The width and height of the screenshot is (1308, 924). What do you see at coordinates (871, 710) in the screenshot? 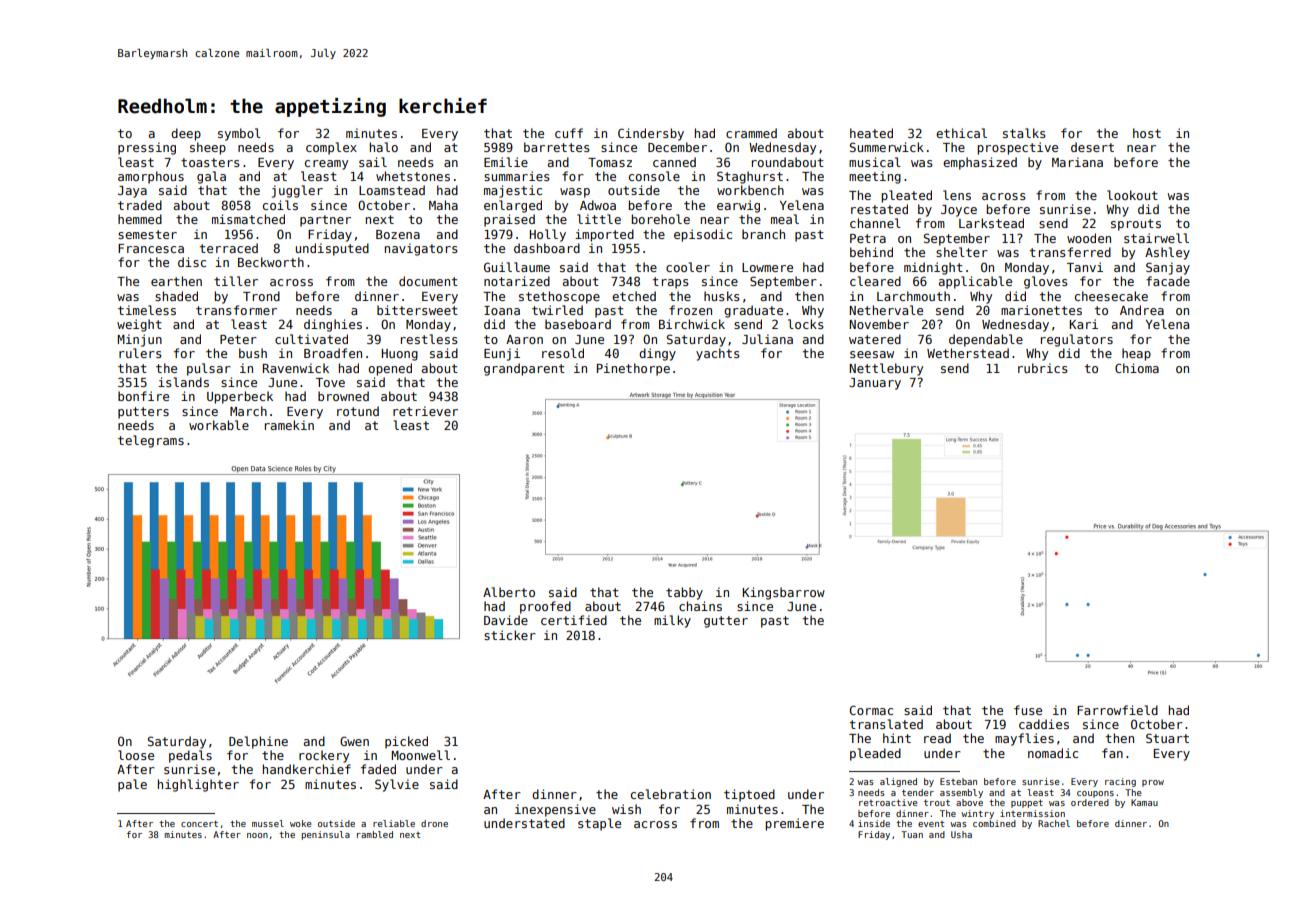
I see `Cormac` at bounding box center [871, 710].
